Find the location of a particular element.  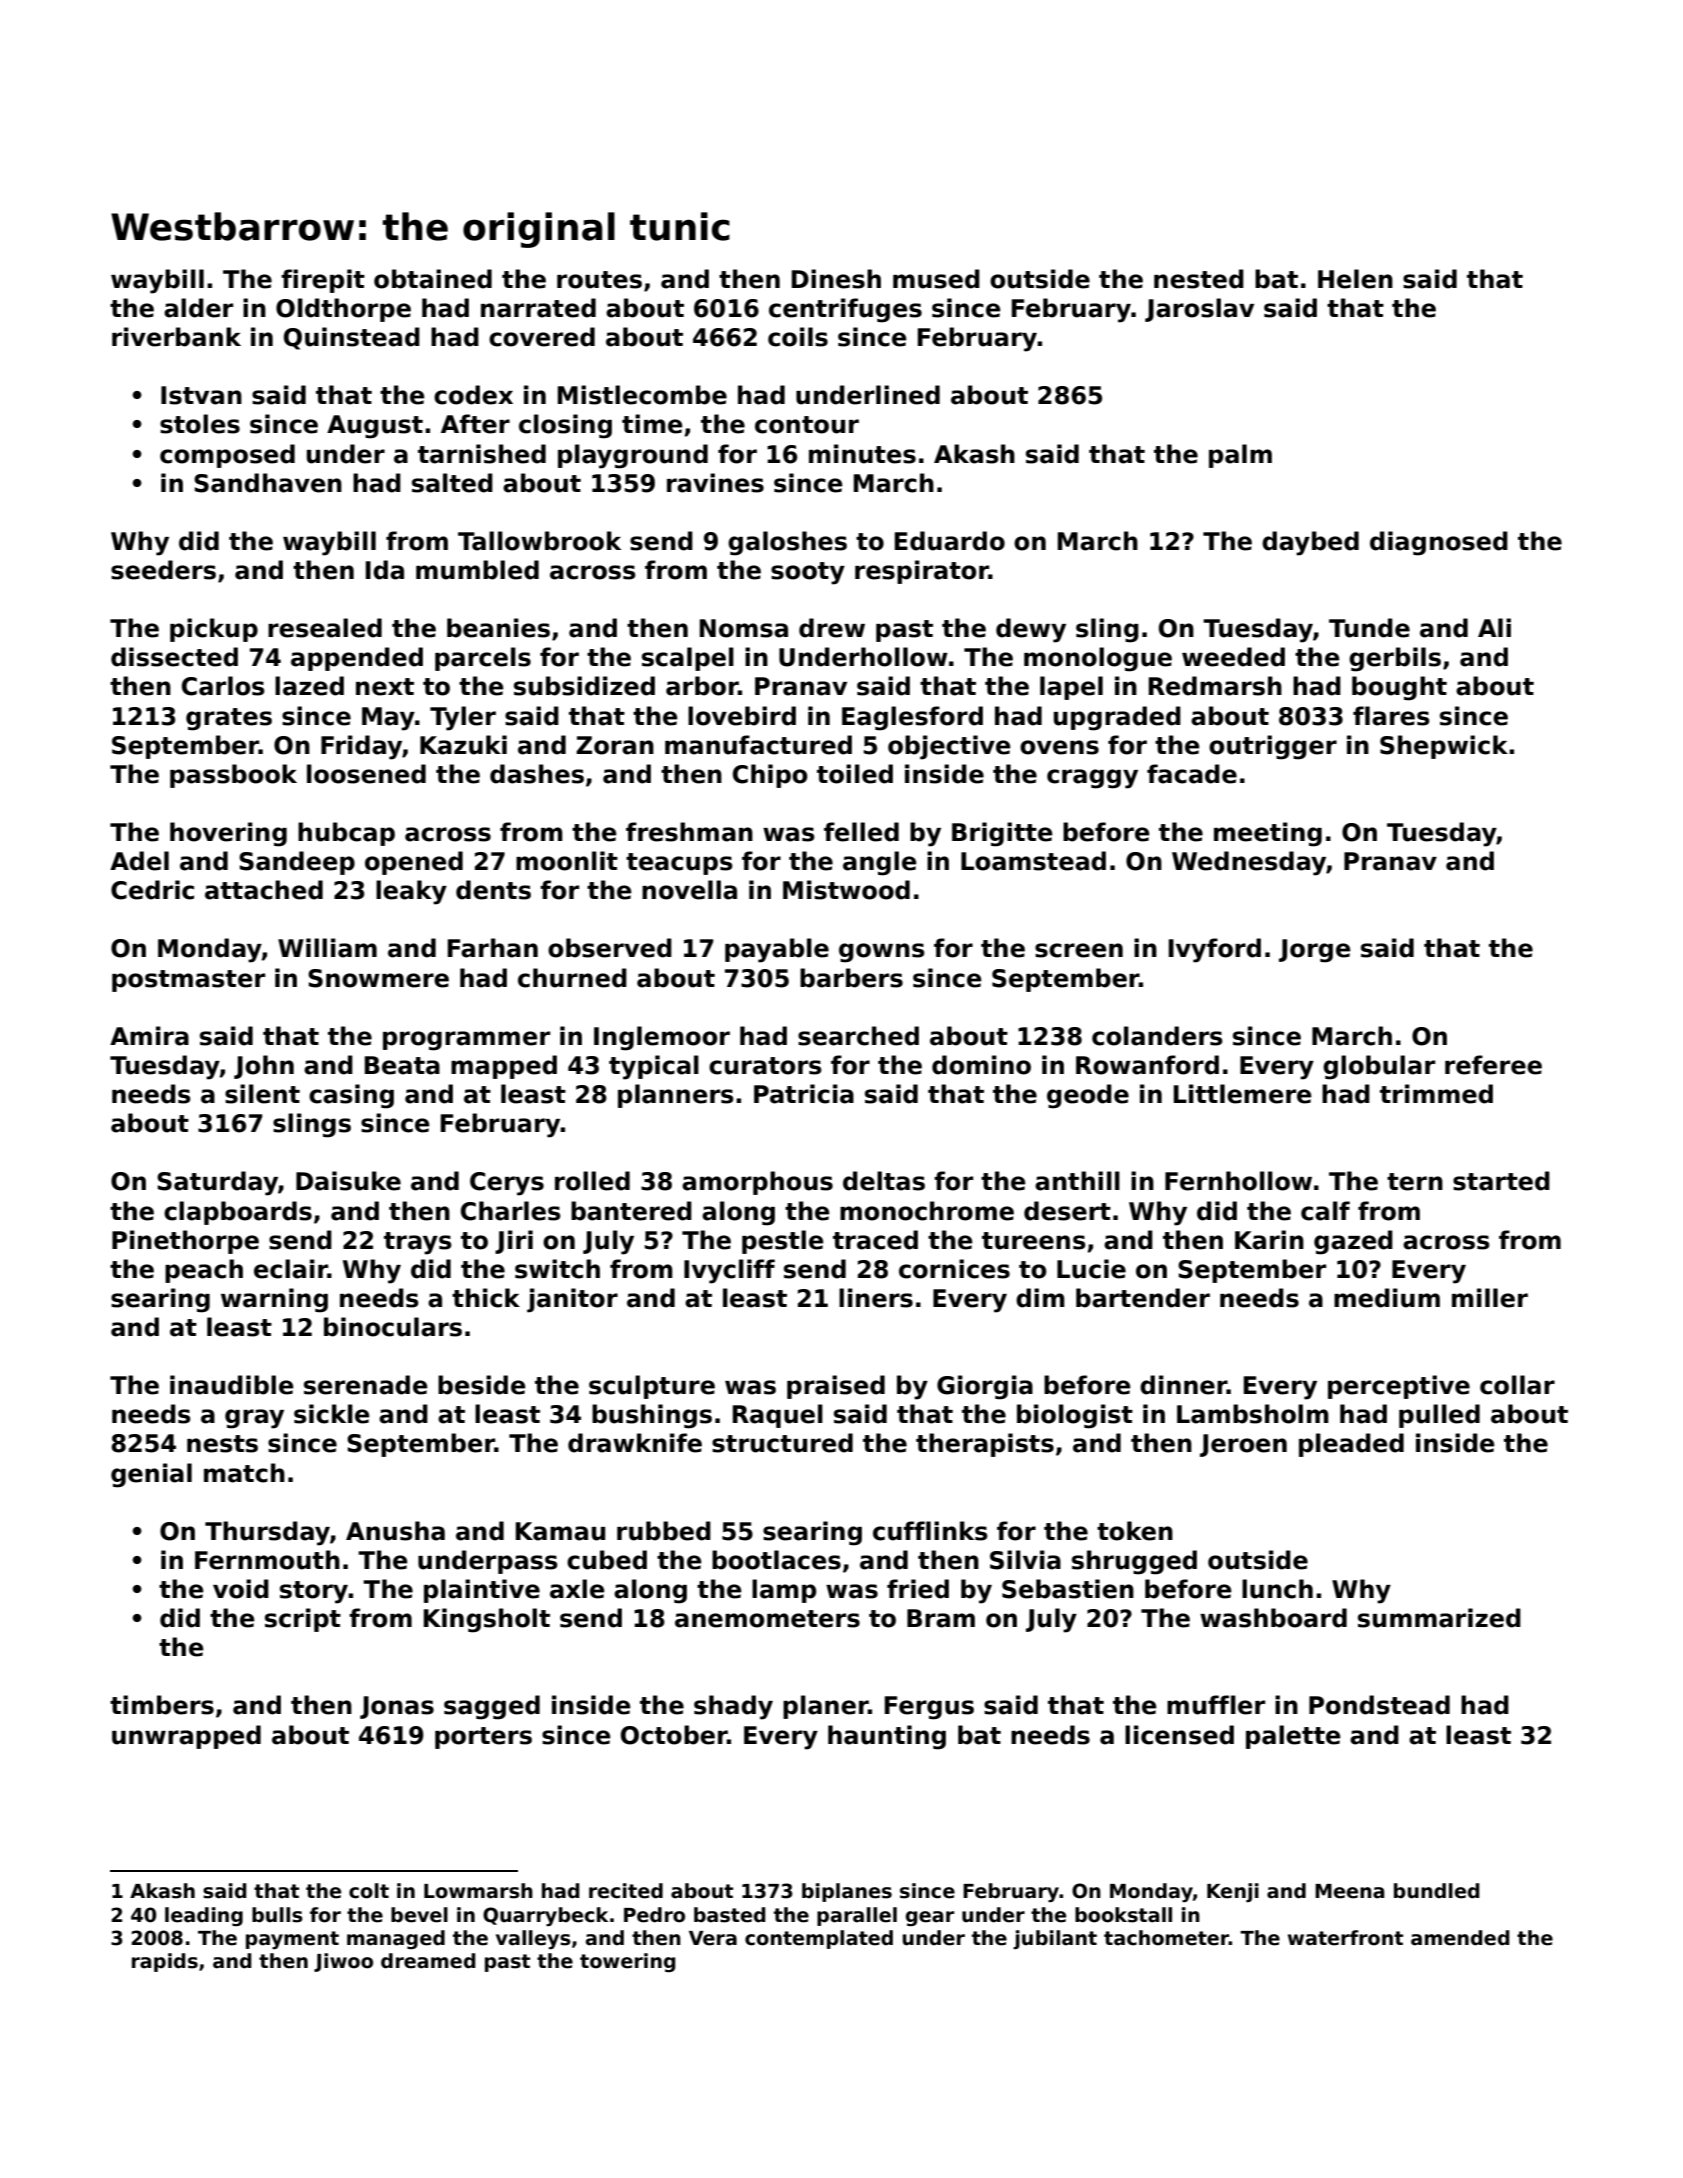

alder is located at coordinates (198, 308).
